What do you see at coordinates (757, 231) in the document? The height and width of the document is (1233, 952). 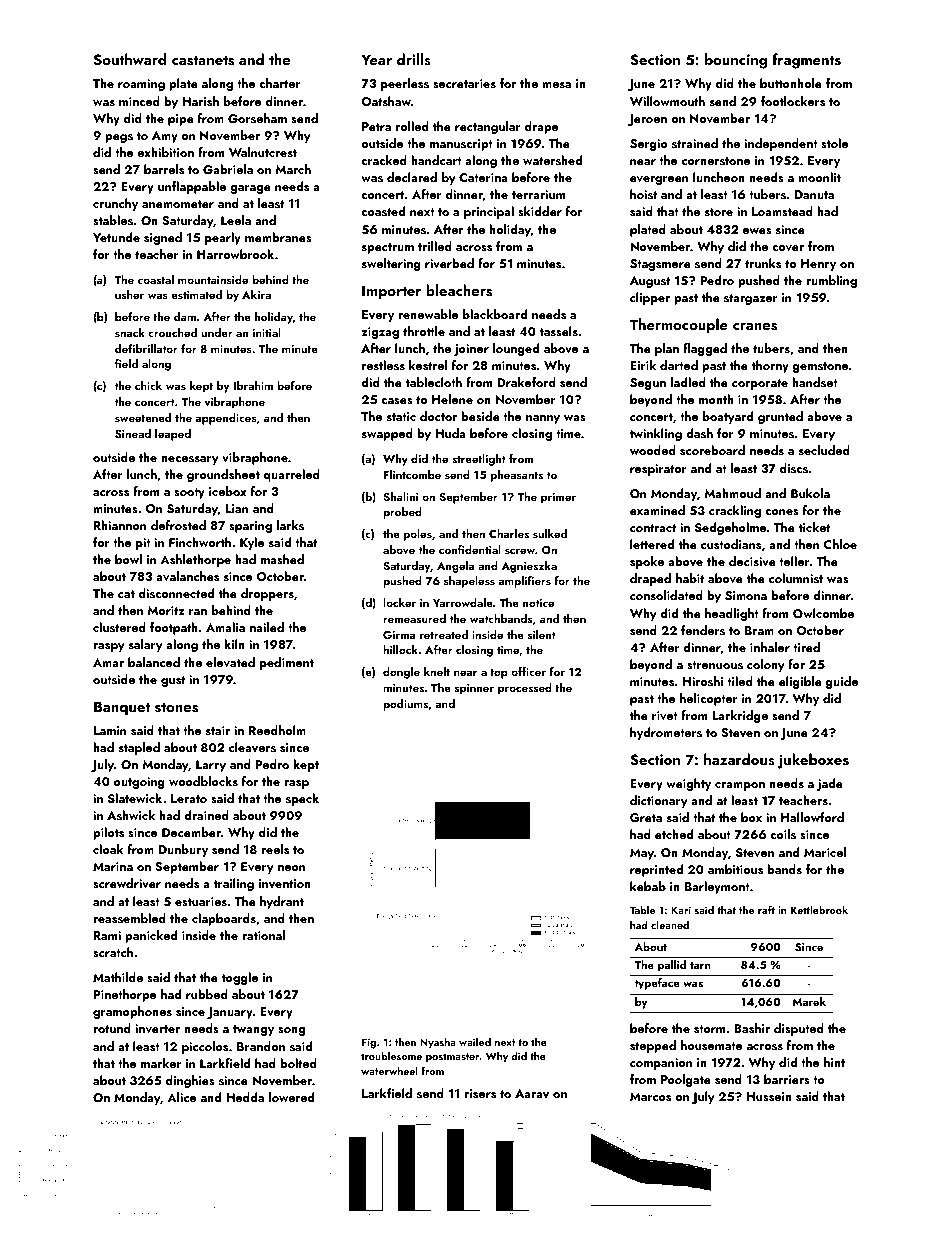 I see `ewes` at bounding box center [757, 231].
